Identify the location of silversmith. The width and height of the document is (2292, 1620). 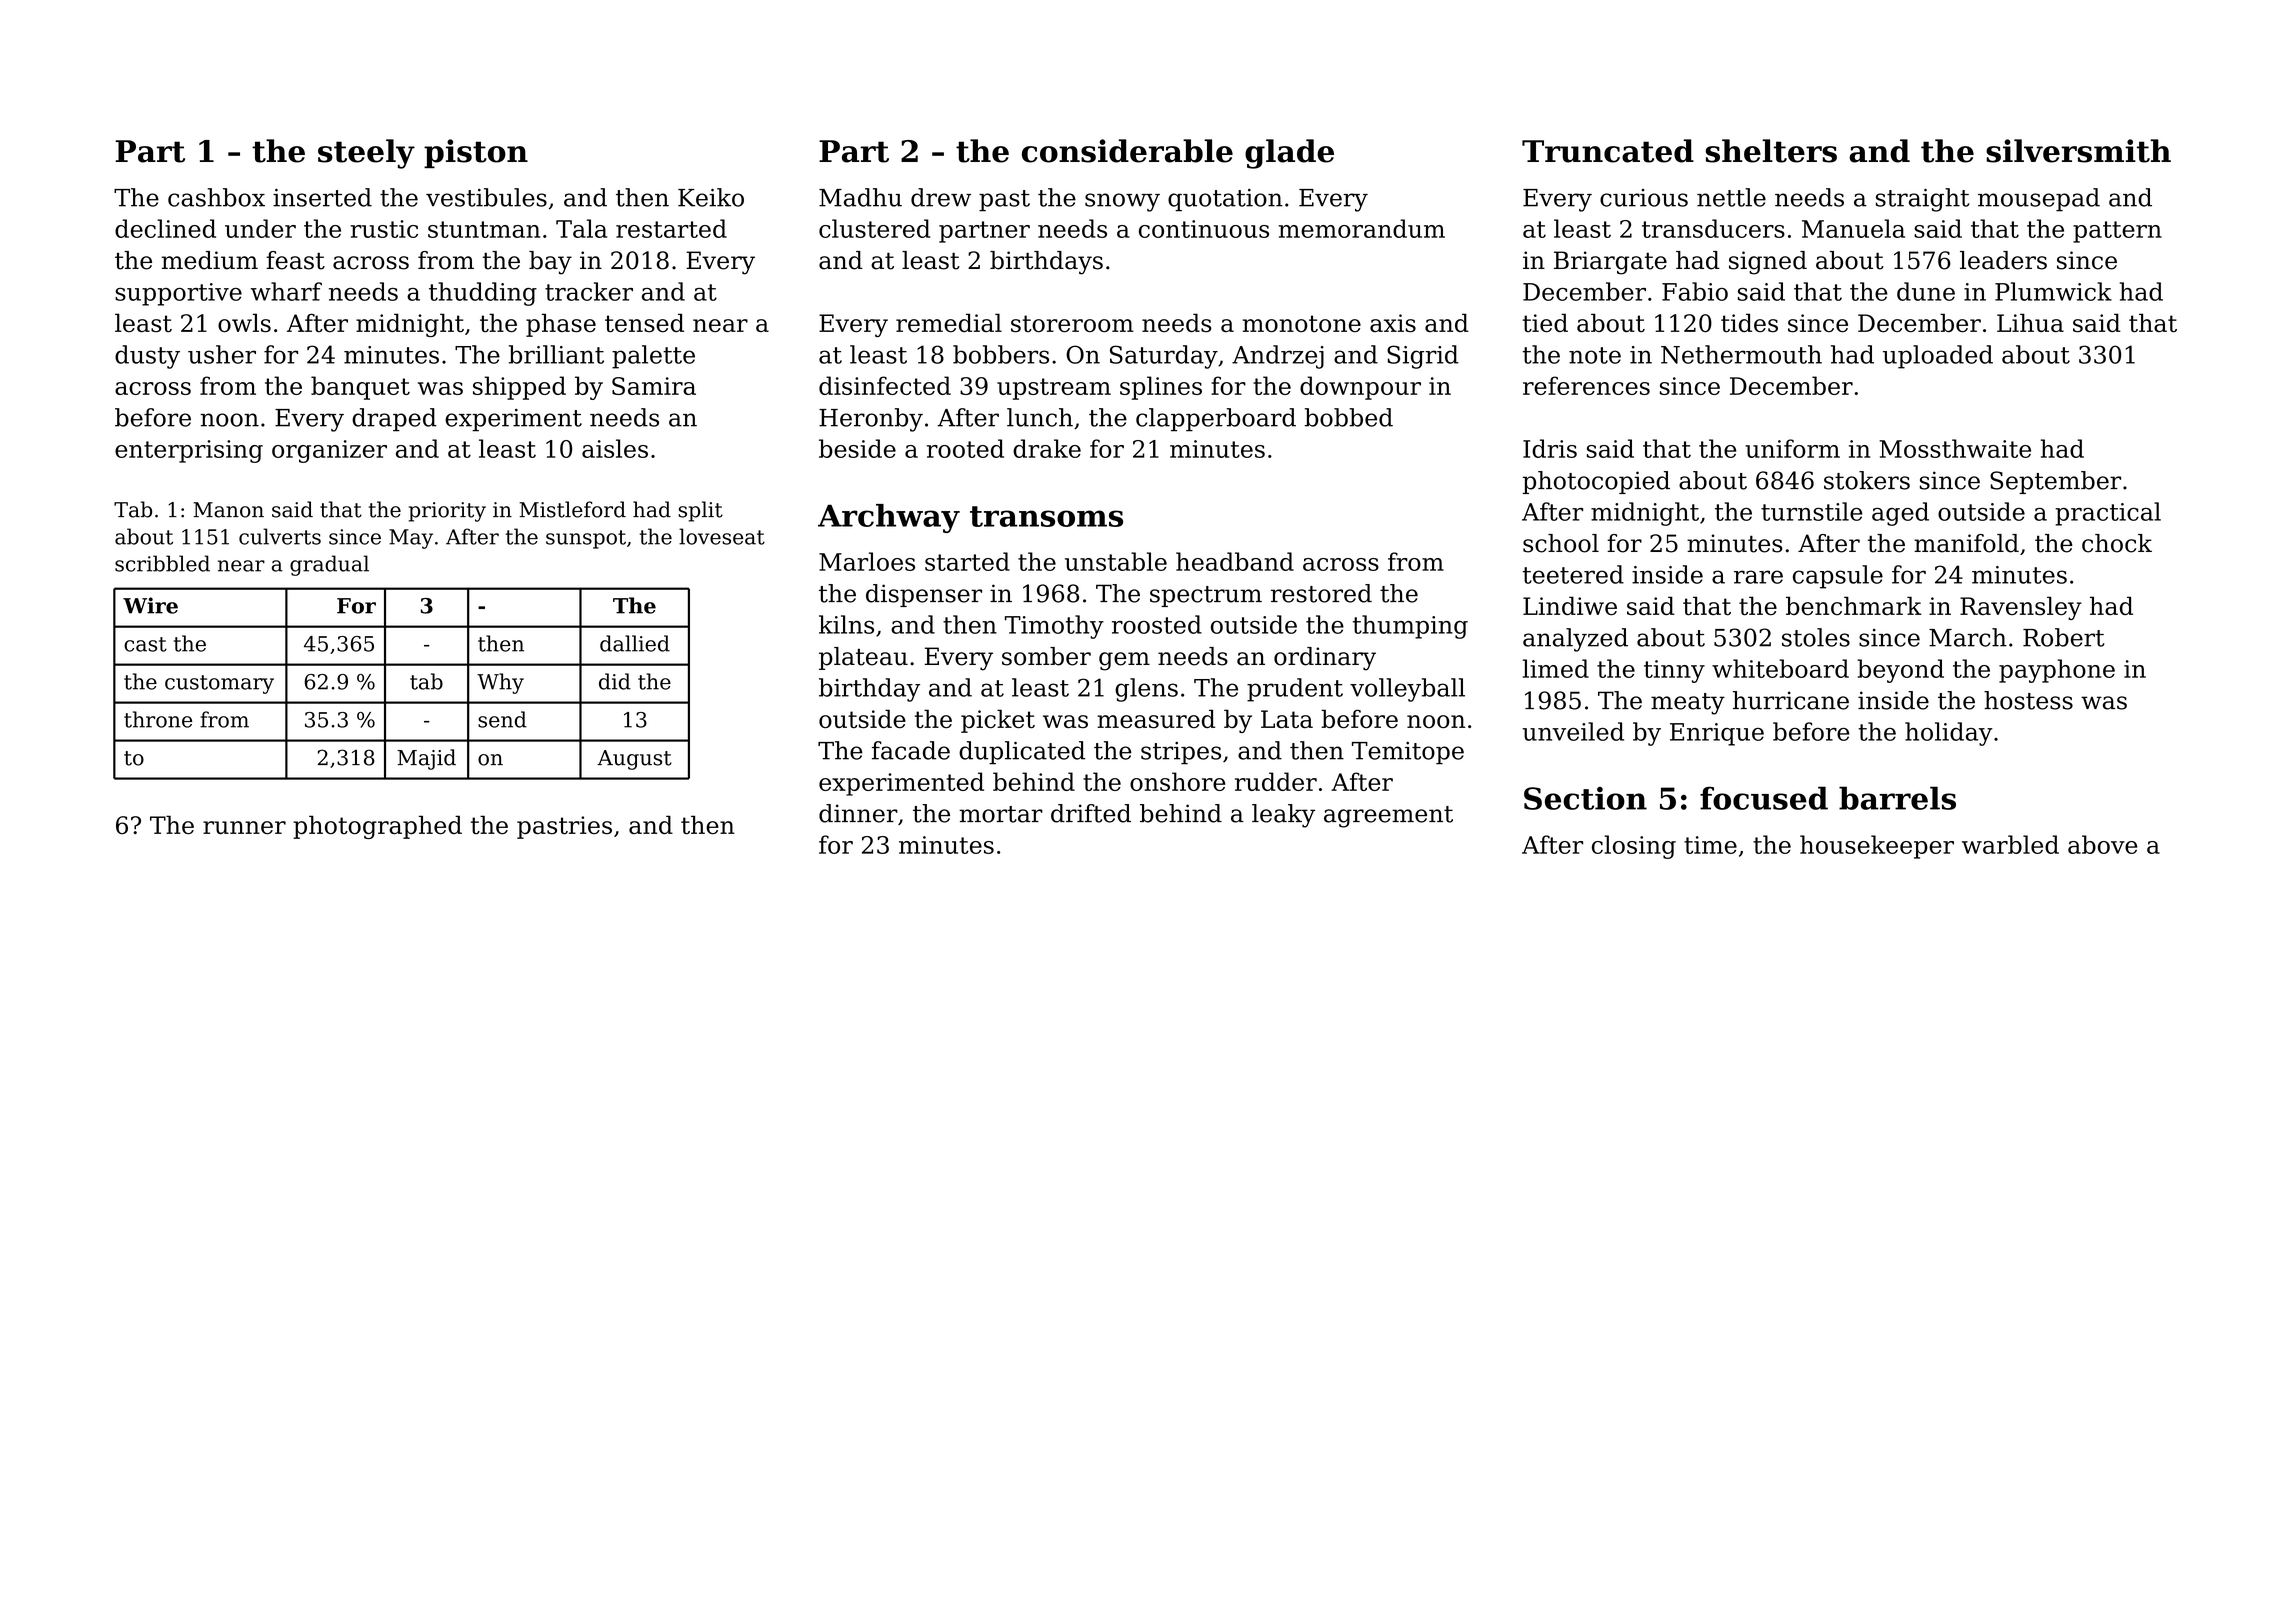
(2078, 151).
